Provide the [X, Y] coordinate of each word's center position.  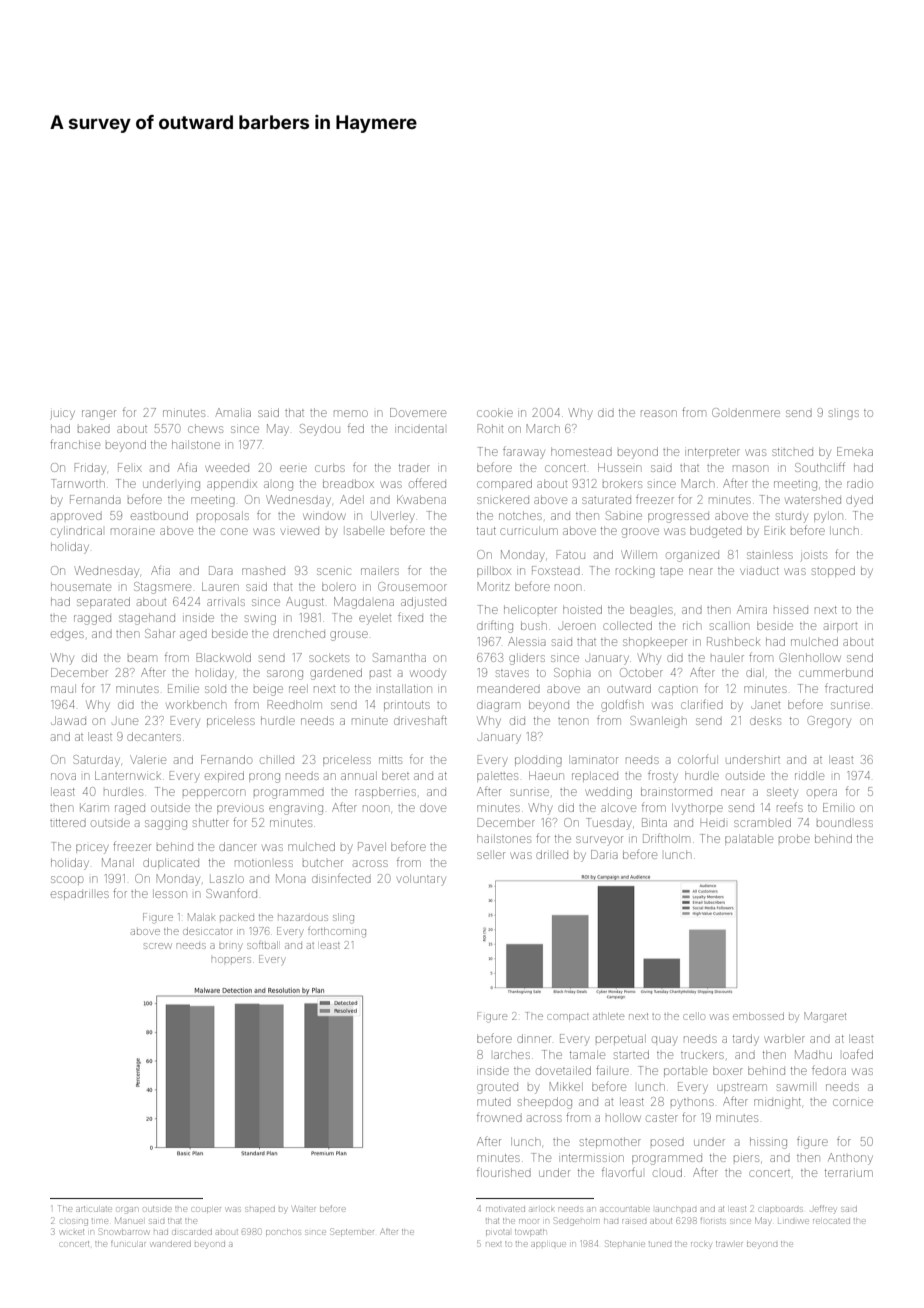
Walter [304, 1208]
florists [713, 1220]
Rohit [490, 428]
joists [814, 556]
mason [750, 468]
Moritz [493, 586]
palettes [497, 776]
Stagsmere [162, 588]
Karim [94, 808]
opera [822, 793]
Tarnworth [78, 483]
